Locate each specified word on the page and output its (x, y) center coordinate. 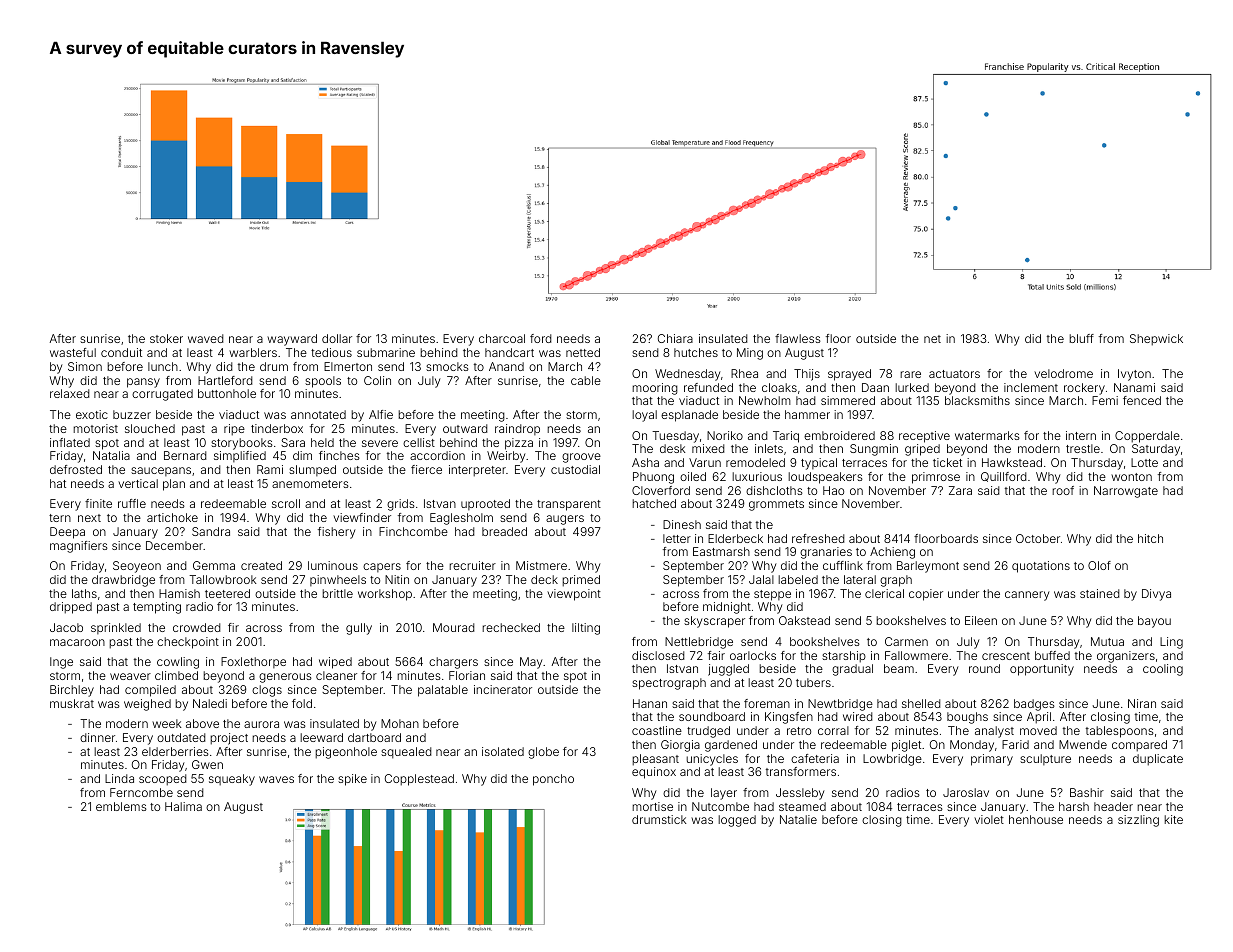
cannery (1027, 596)
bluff (1081, 338)
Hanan (650, 703)
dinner (97, 737)
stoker (166, 338)
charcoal (502, 338)
